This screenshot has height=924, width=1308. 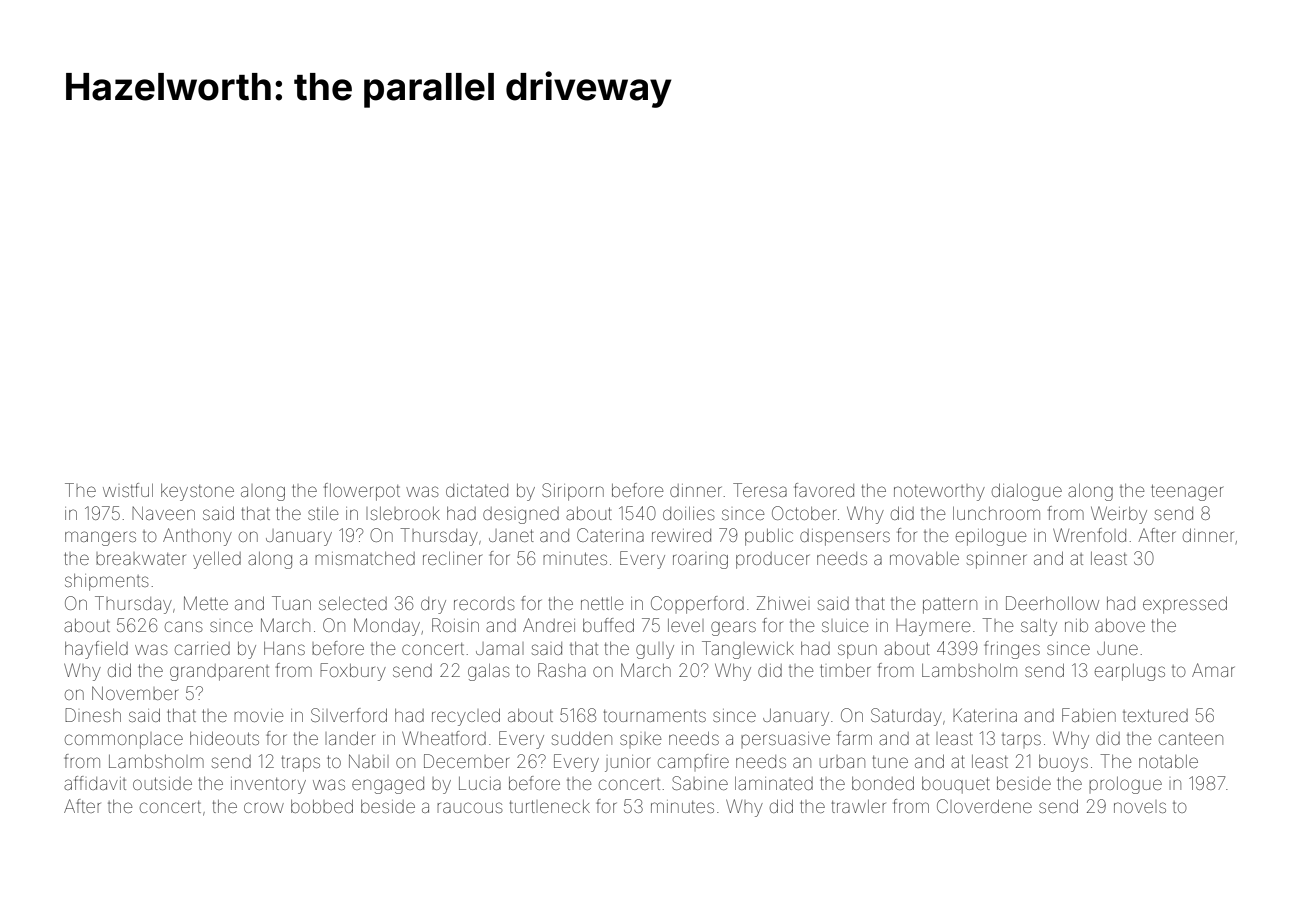 I want to click on epilogue, so click(x=991, y=537).
